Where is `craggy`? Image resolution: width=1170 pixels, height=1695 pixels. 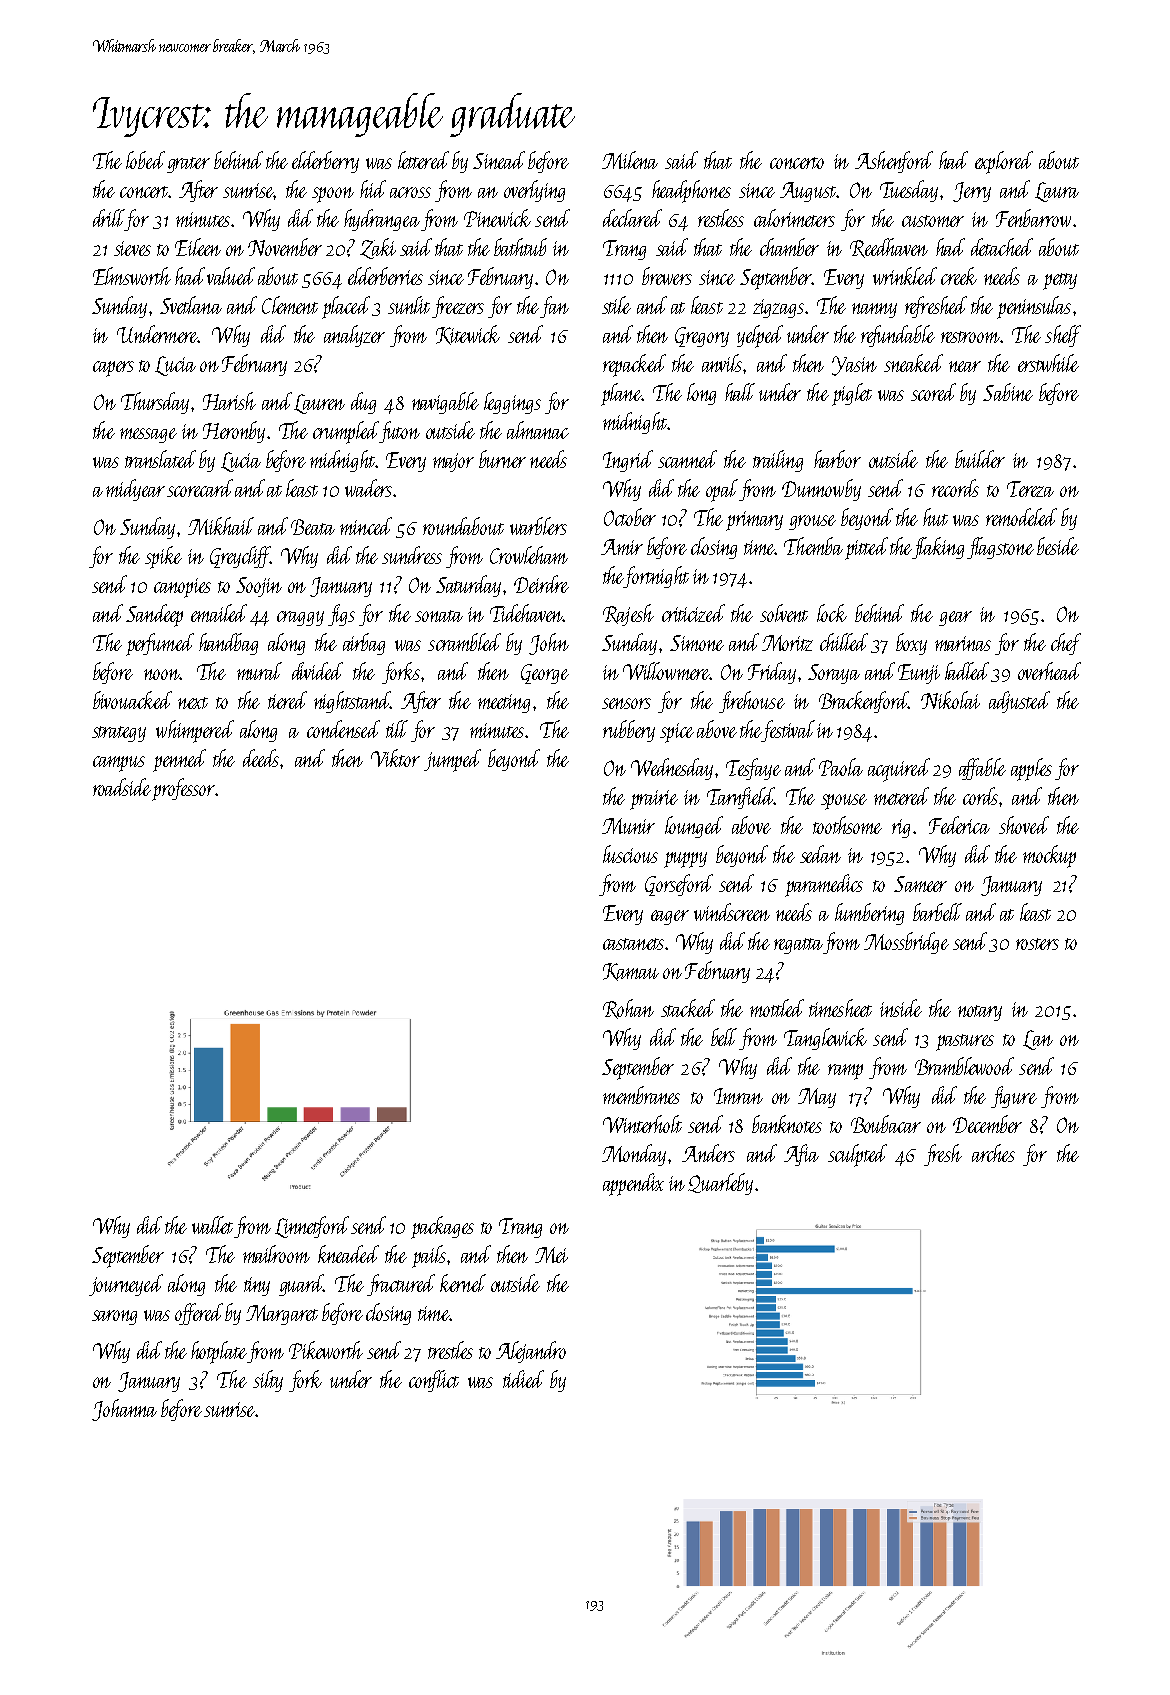
craggy is located at coordinates (300, 618).
